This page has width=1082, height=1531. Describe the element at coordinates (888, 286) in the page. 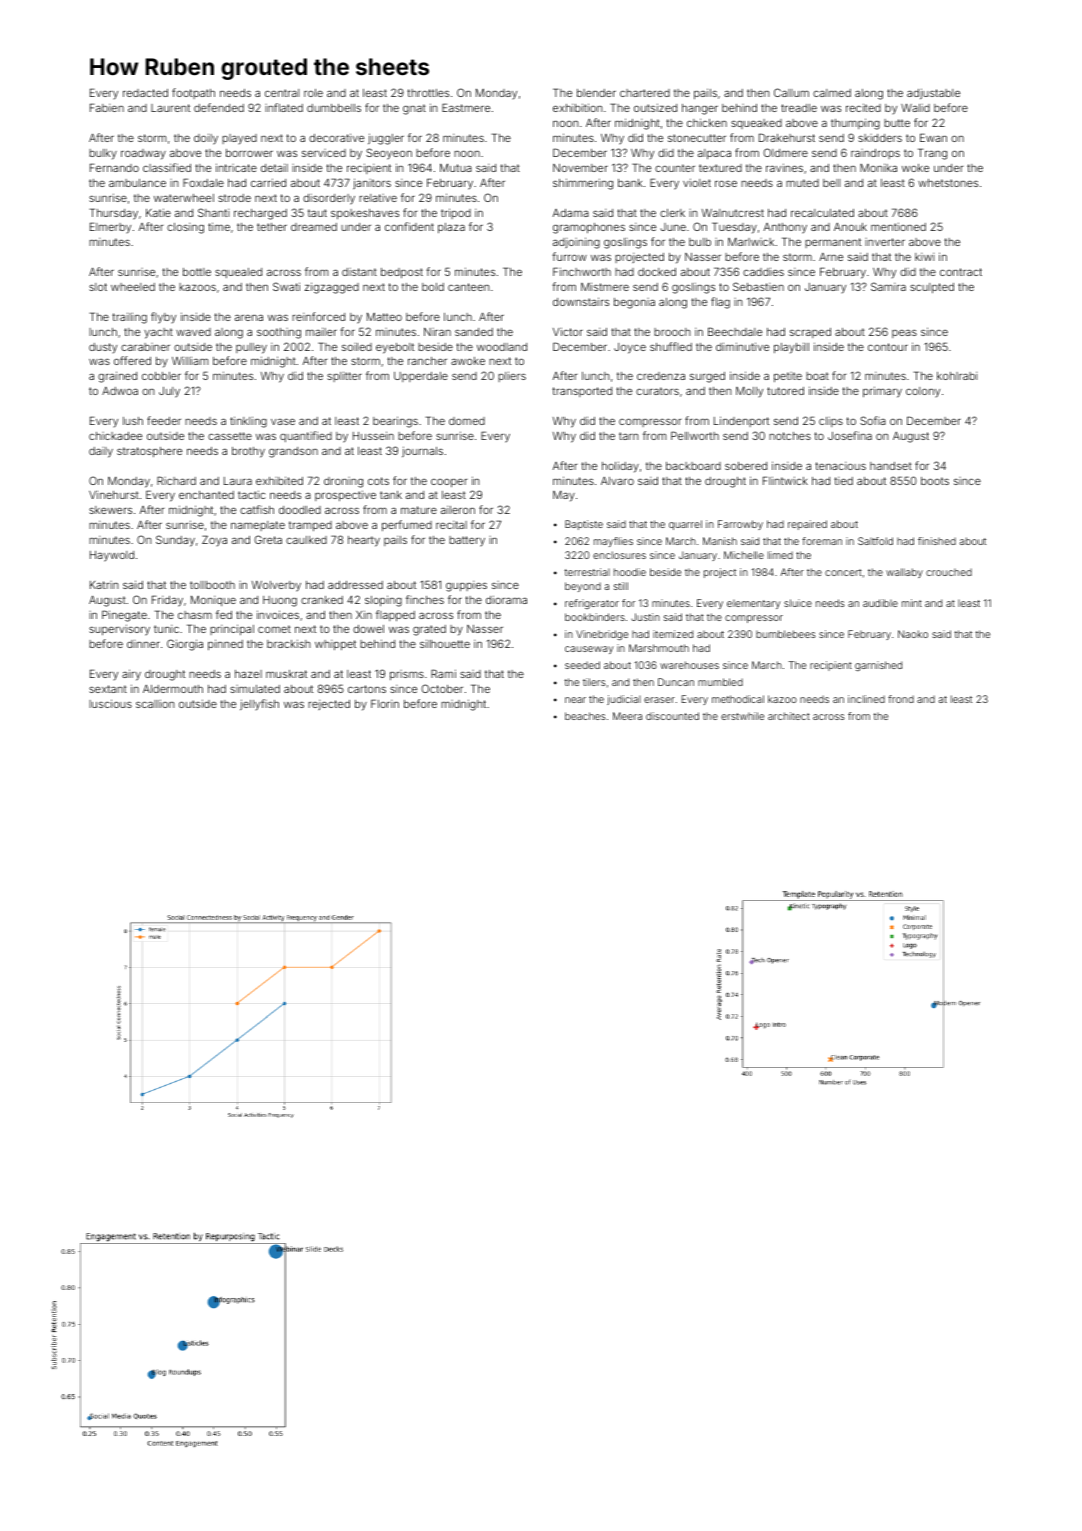

I see `Samira` at that location.
